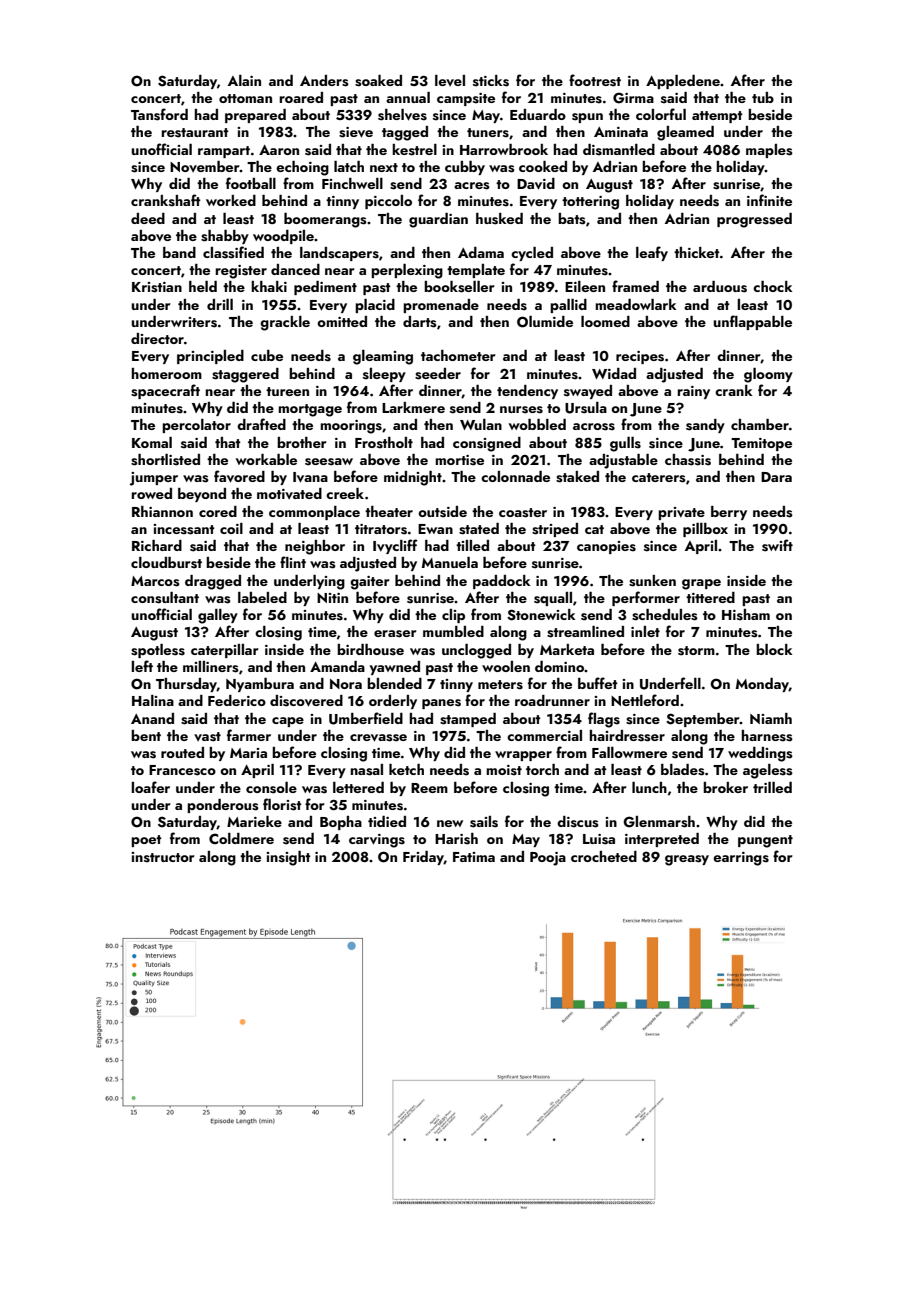 This screenshot has height=1314, width=924. I want to click on Fatima, so click(474, 857).
